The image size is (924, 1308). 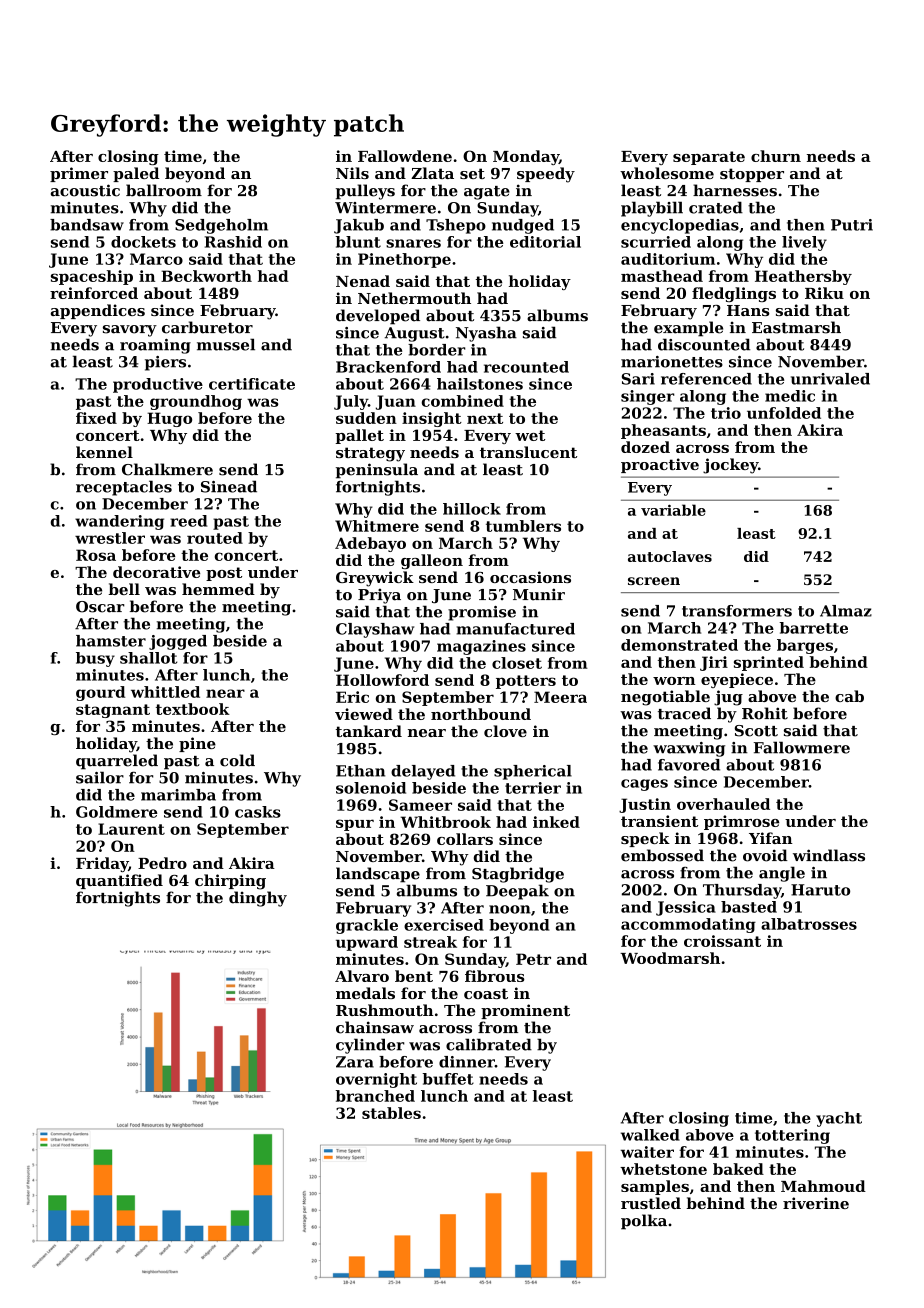 I want to click on Brackenford, so click(x=388, y=367).
